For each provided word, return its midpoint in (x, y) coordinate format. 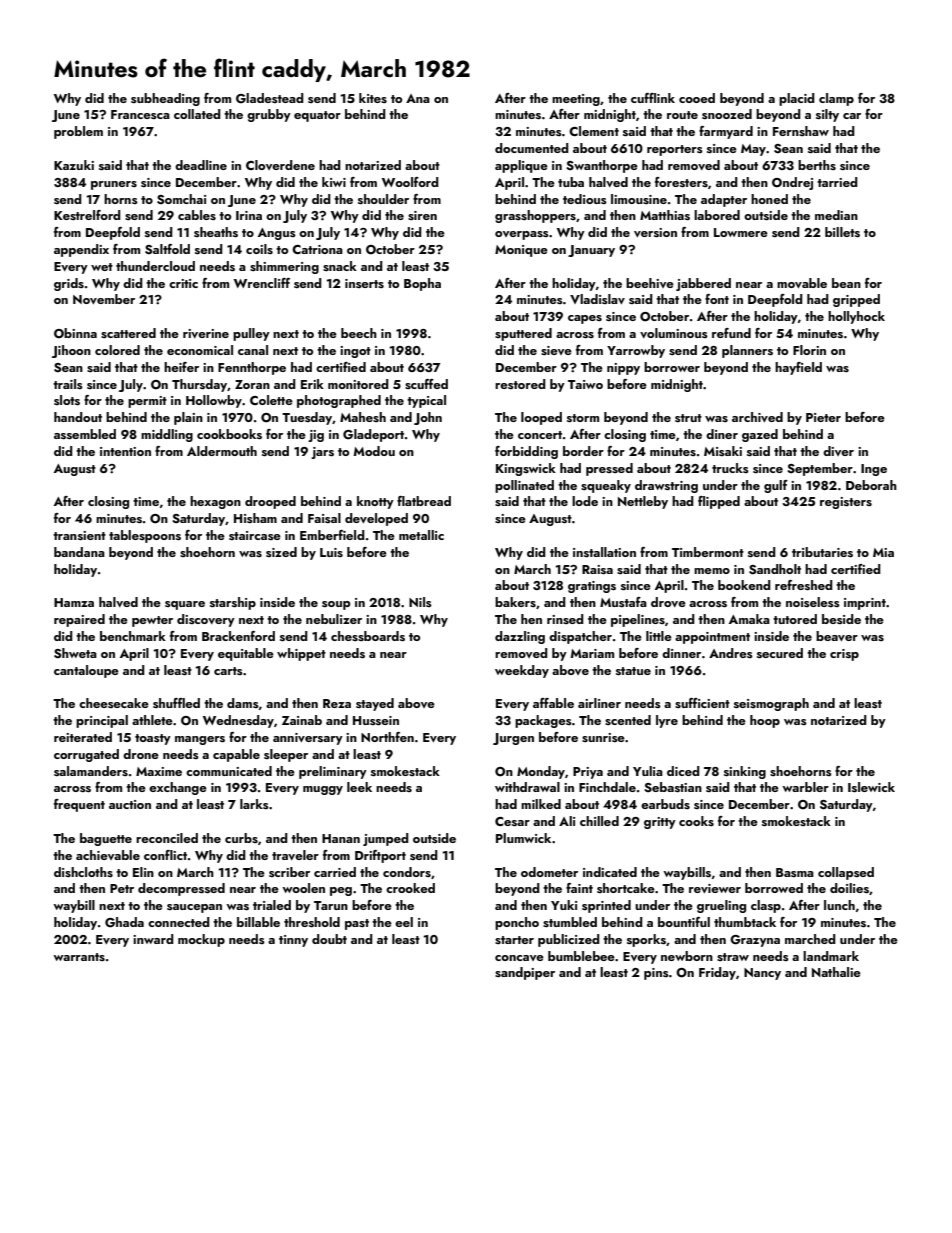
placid (797, 99)
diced (683, 771)
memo (712, 571)
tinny (293, 941)
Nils (420, 602)
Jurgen (513, 739)
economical (200, 350)
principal (102, 721)
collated (197, 114)
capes (585, 319)
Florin (809, 350)
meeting (576, 100)
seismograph (771, 704)
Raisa (597, 569)
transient (79, 535)
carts (228, 671)
